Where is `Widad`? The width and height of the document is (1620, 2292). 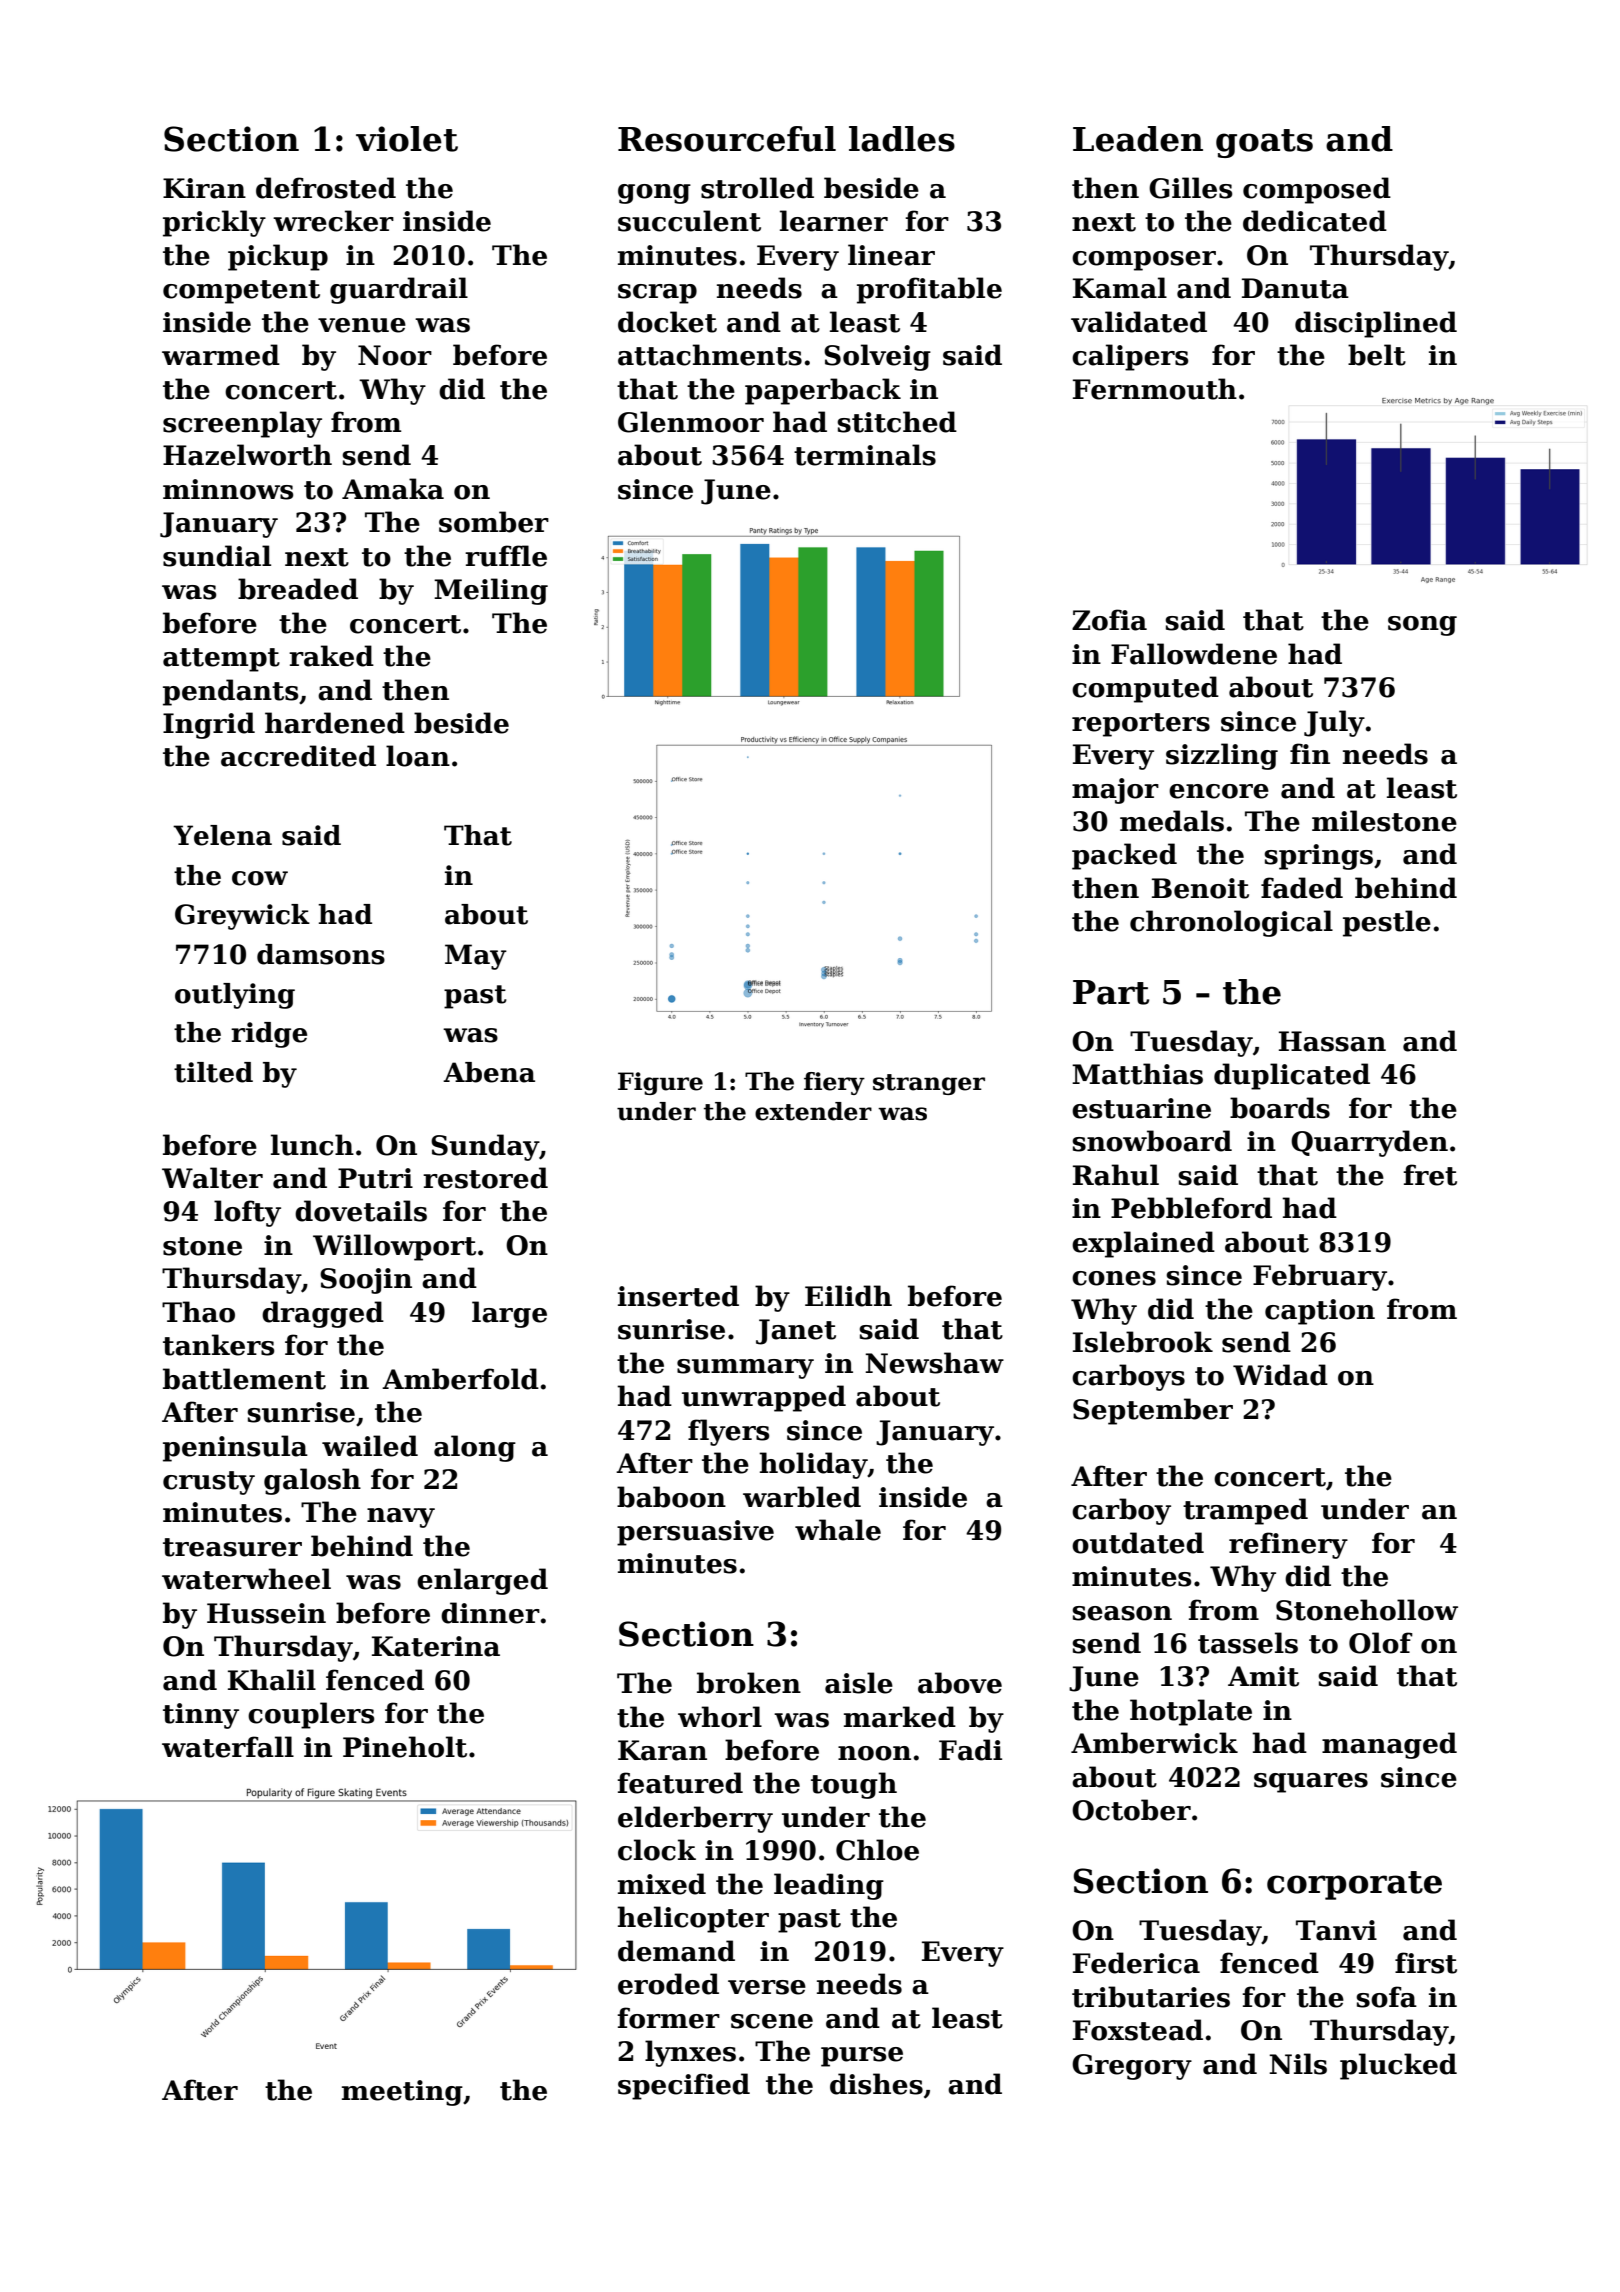
Widad is located at coordinates (1280, 1375).
